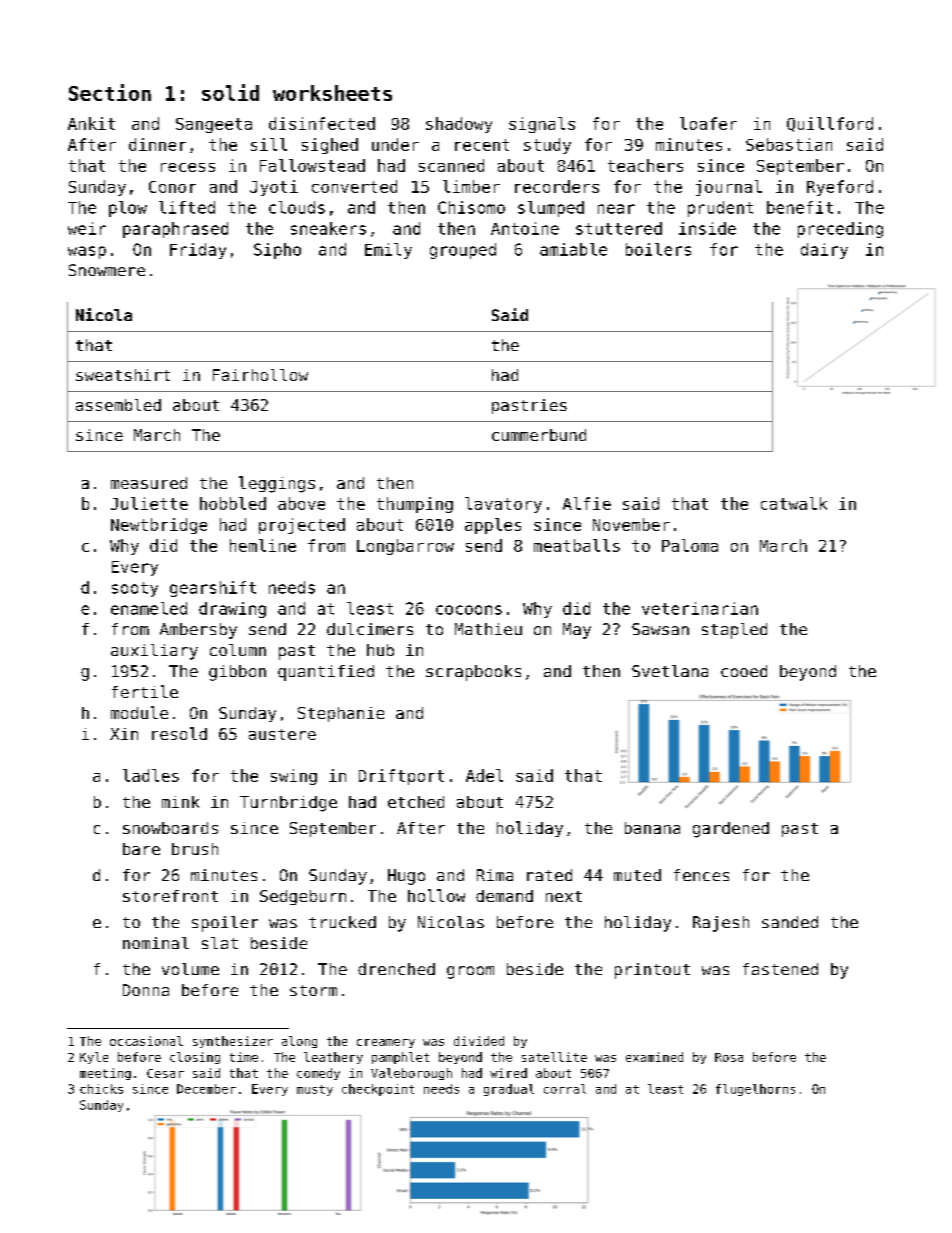 The width and height of the screenshot is (952, 1233). What do you see at coordinates (840, 230) in the screenshot?
I see `preceding` at bounding box center [840, 230].
